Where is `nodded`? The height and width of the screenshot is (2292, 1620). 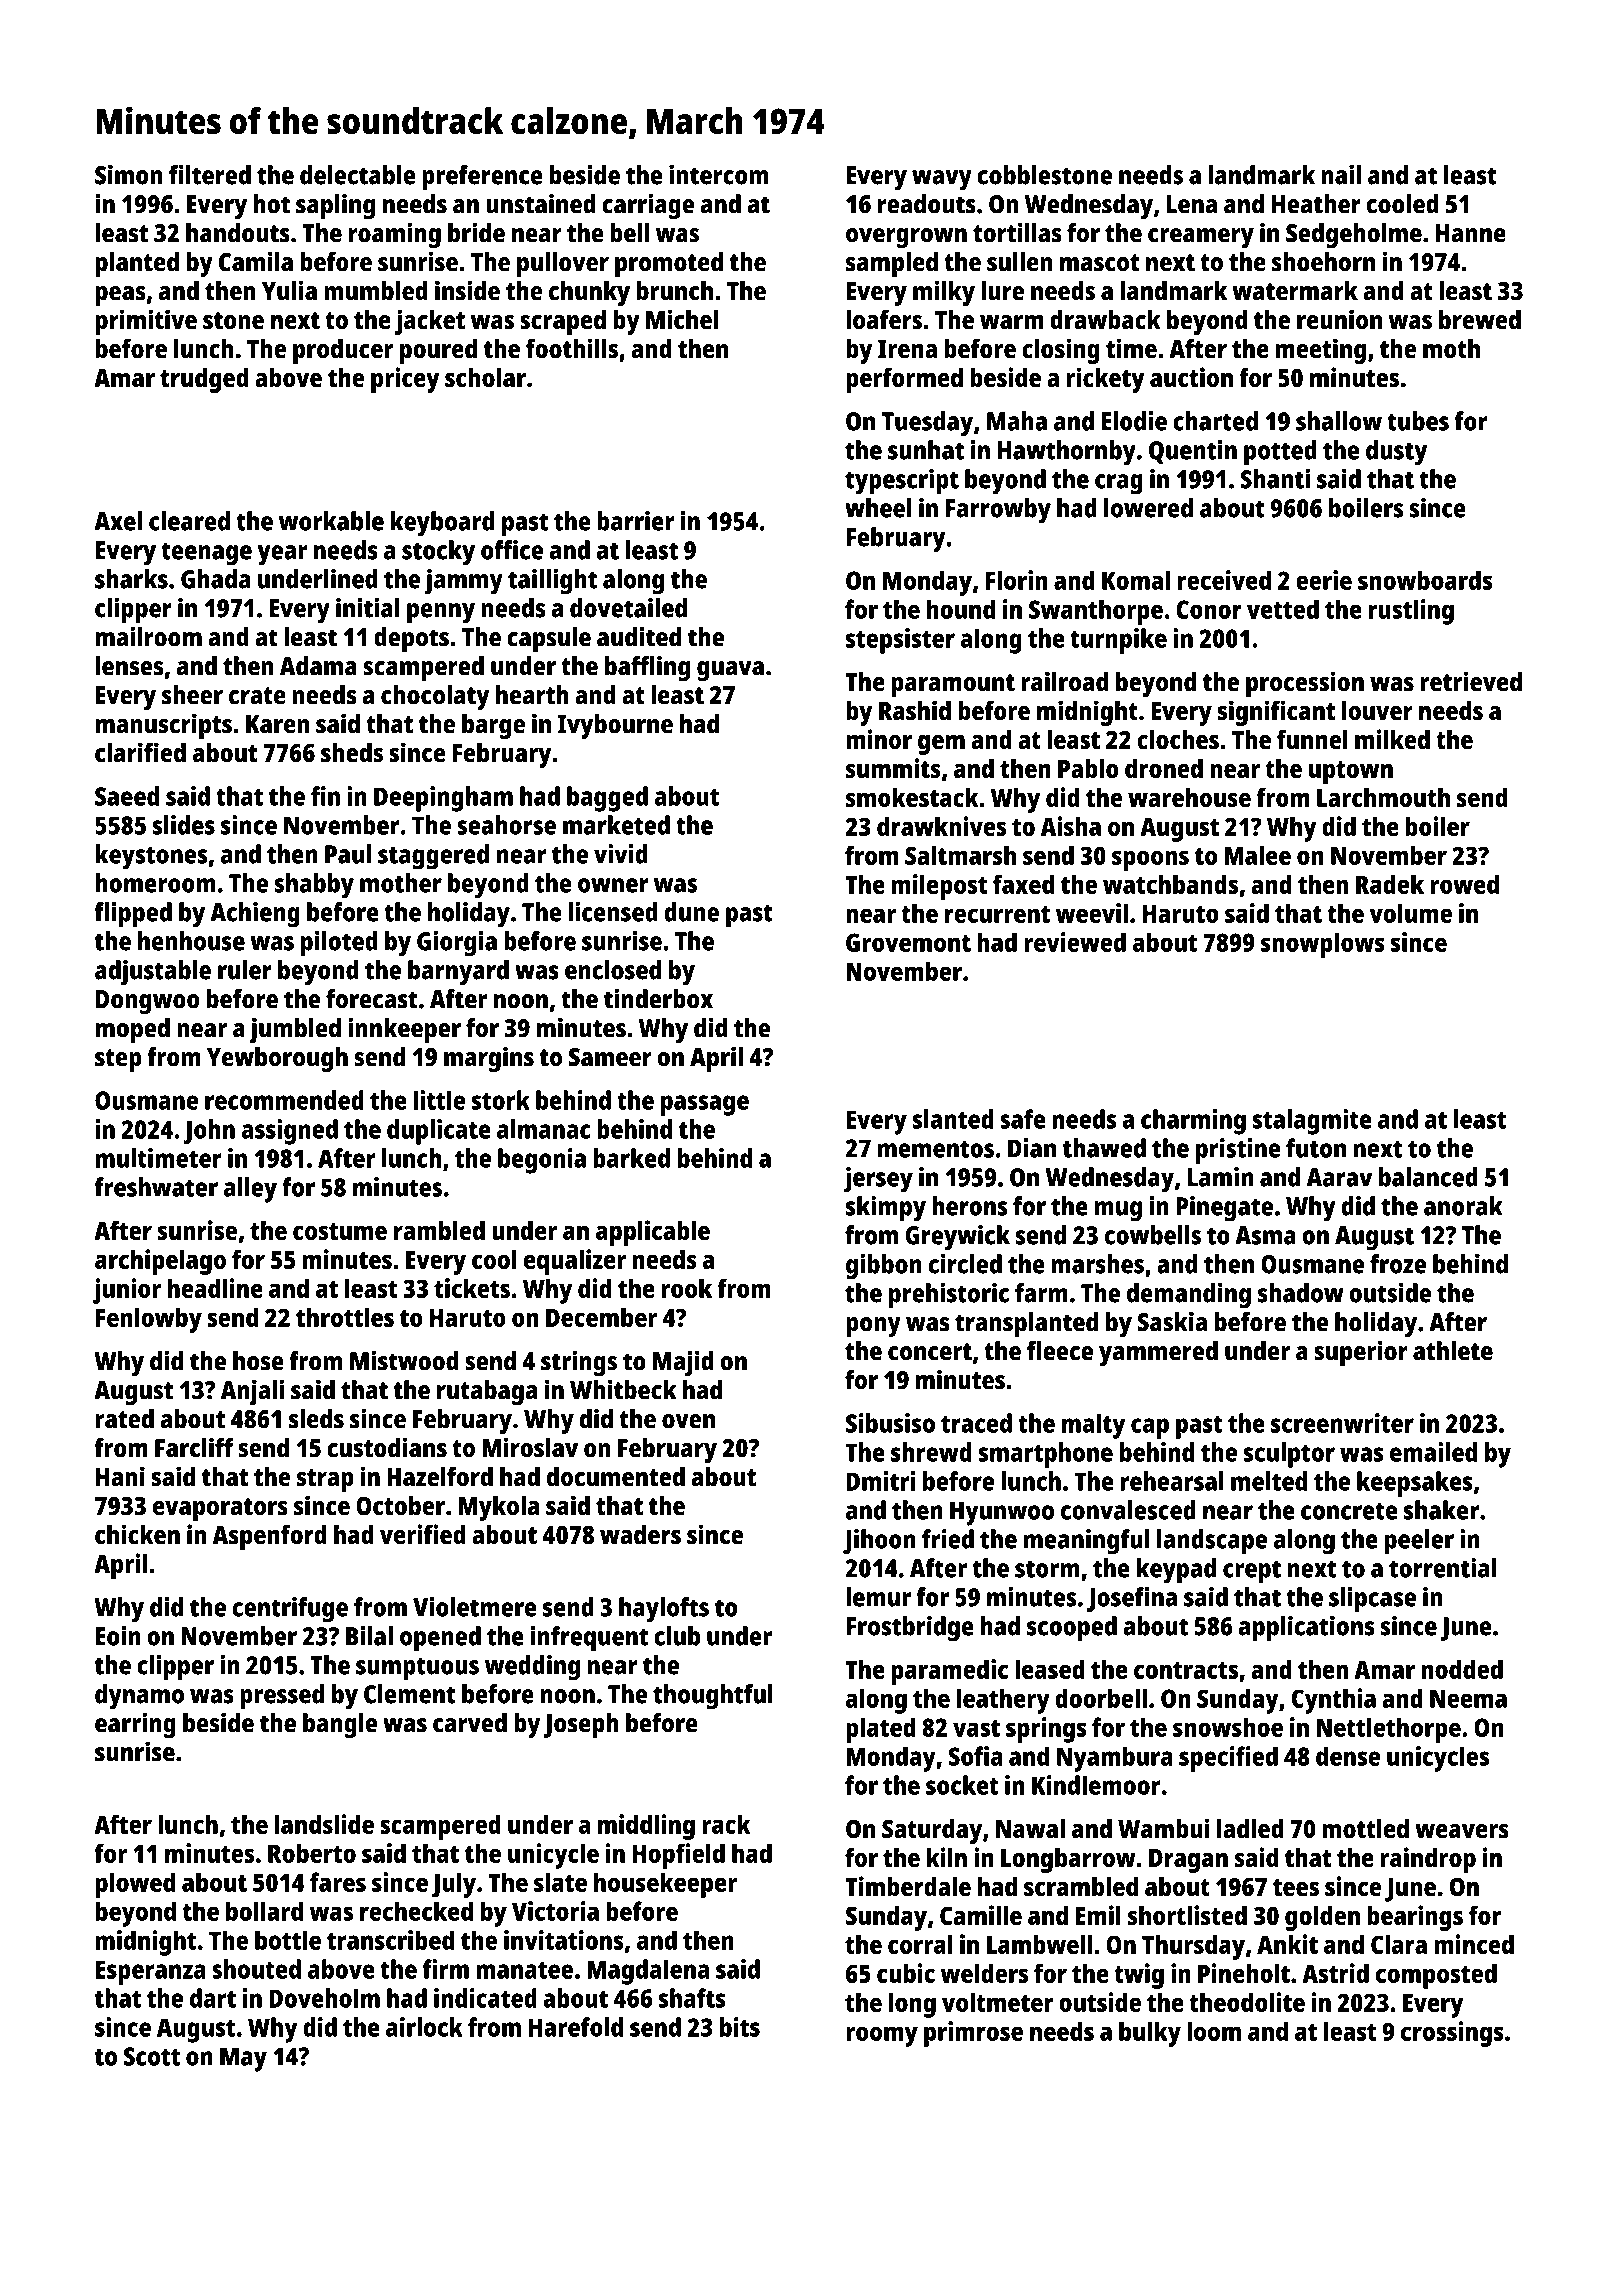
nodded is located at coordinates (1462, 1669).
